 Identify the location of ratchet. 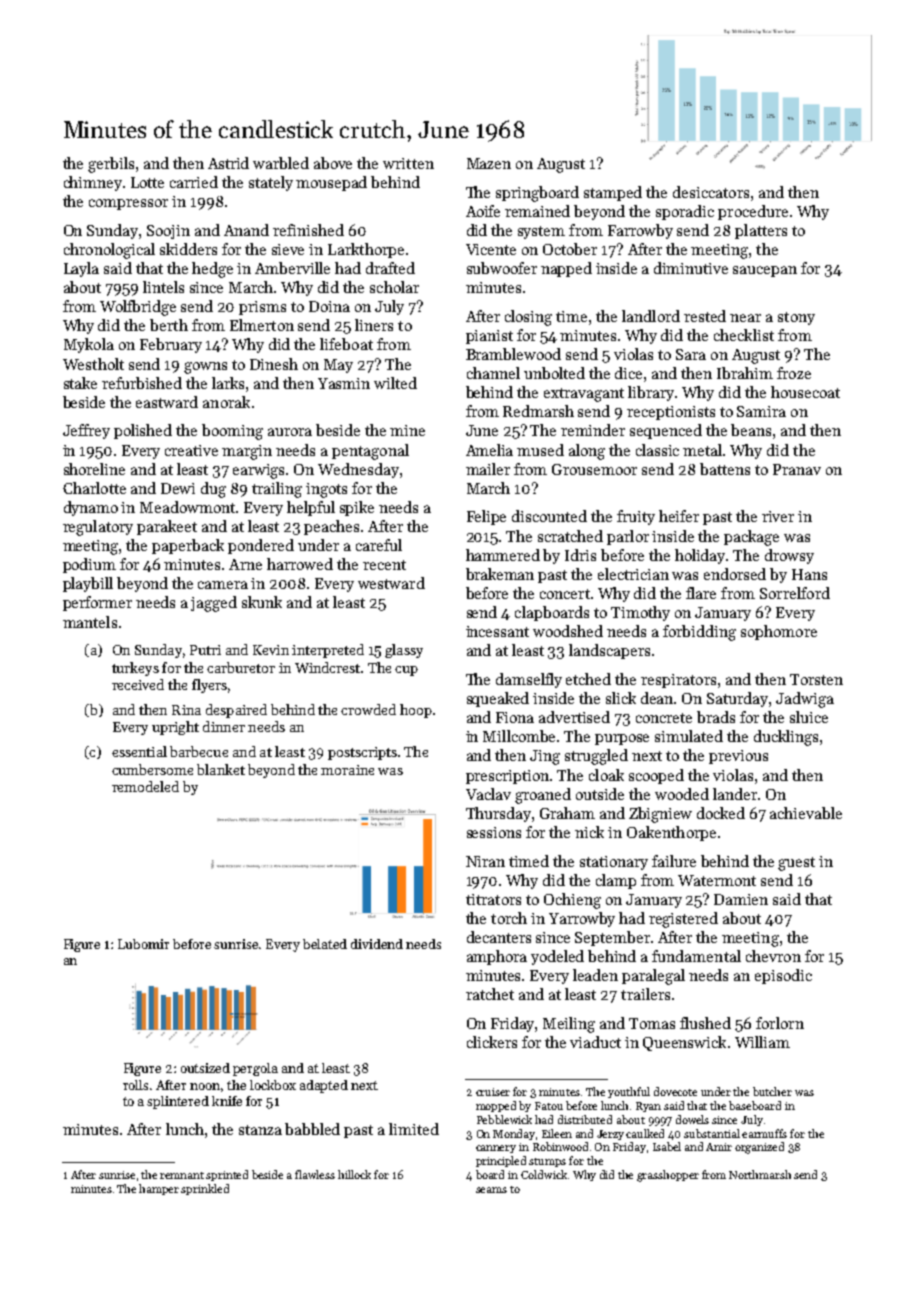
(490, 994).
